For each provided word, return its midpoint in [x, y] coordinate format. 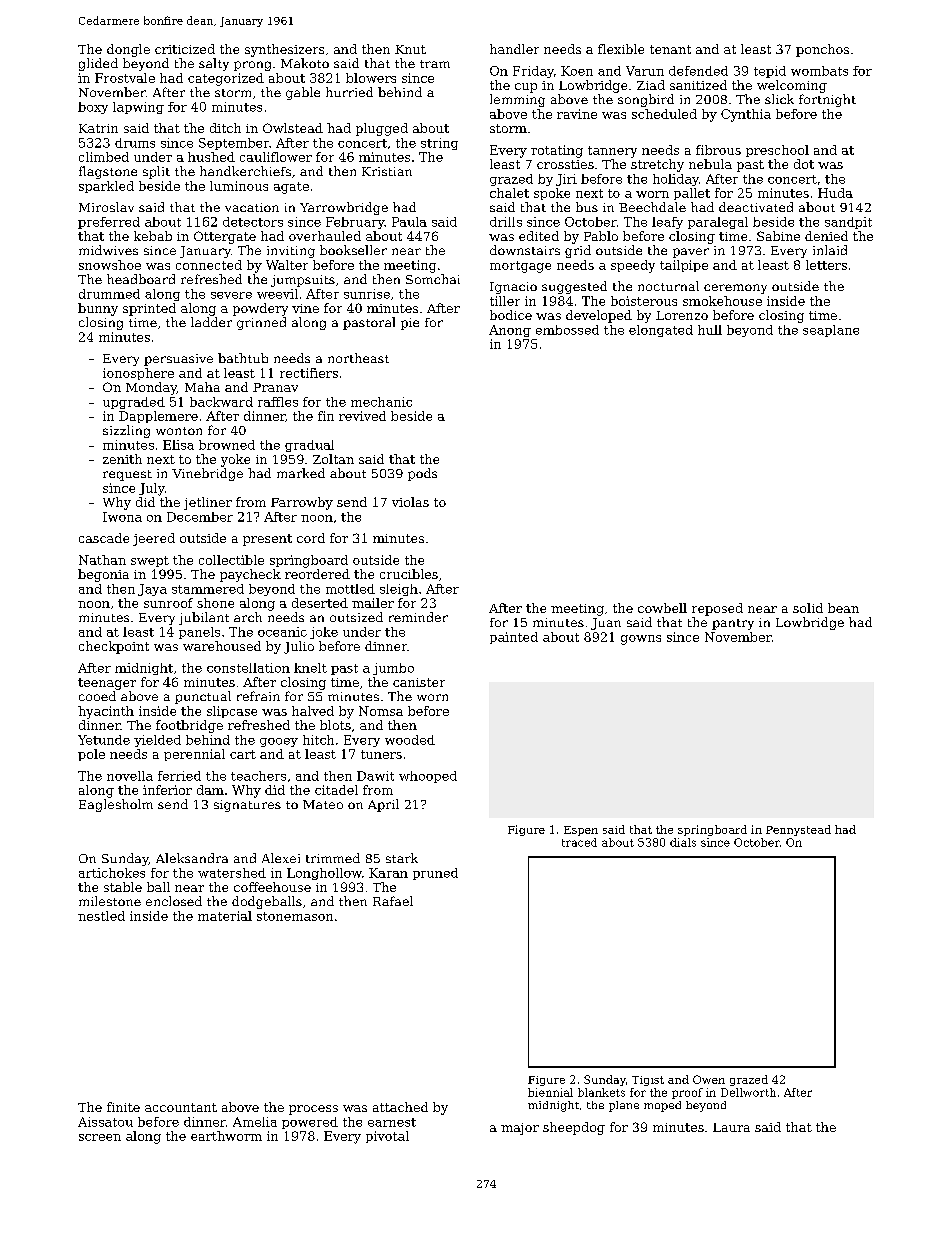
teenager [107, 684]
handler [514, 49]
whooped [428, 777]
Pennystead [798, 830]
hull [710, 330]
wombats [819, 71]
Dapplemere [158, 417]
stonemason [295, 916]
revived [362, 416]
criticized [185, 49]
